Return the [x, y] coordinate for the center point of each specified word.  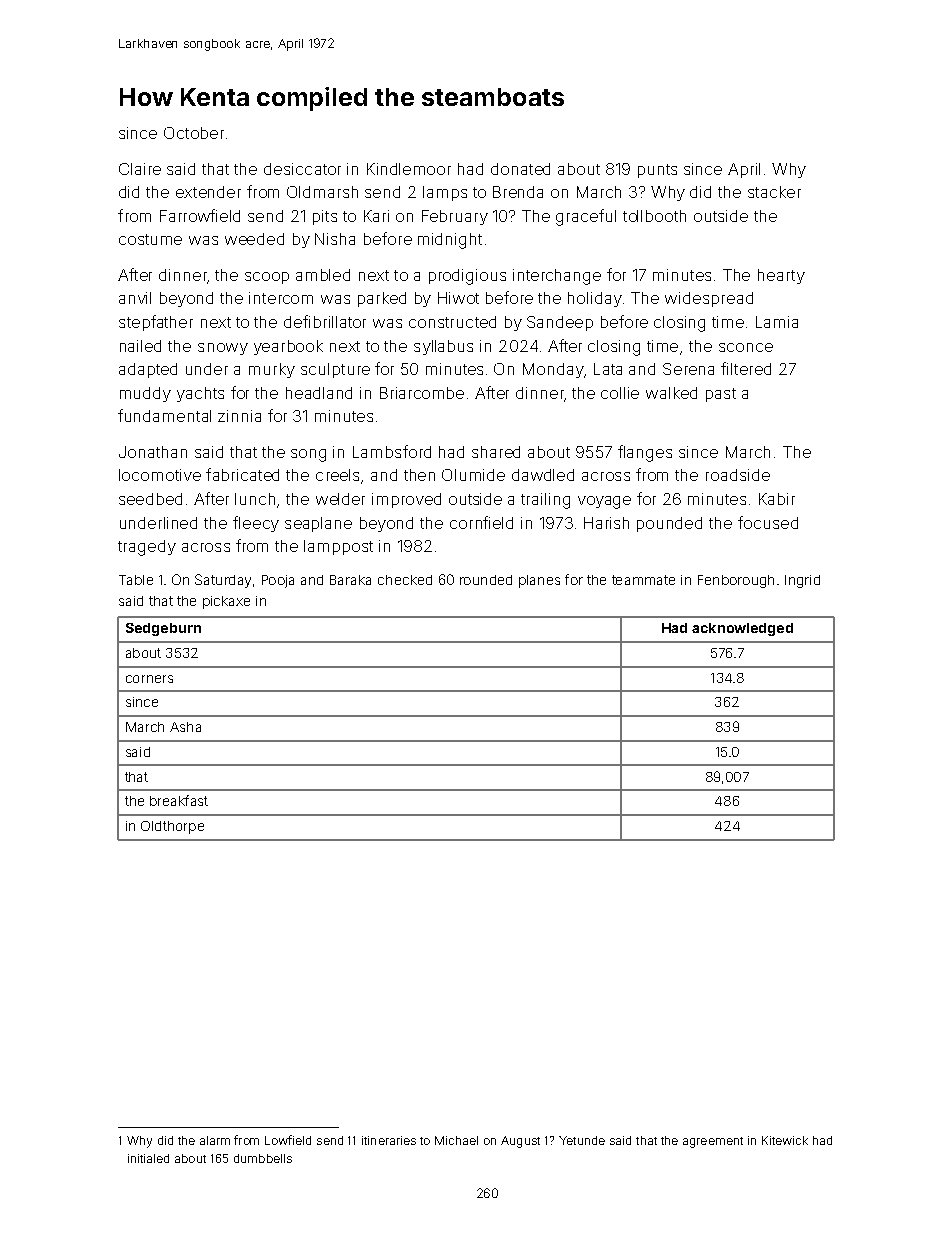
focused [768, 522]
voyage [604, 502]
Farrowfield [200, 215]
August [520, 1142]
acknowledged [742, 629]
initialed [148, 1158]
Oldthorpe [172, 827]
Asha [185, 727]
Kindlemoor [409, 169]
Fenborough [736, 581]
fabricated [242, 474]
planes [539, 581]
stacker [774, 192]
